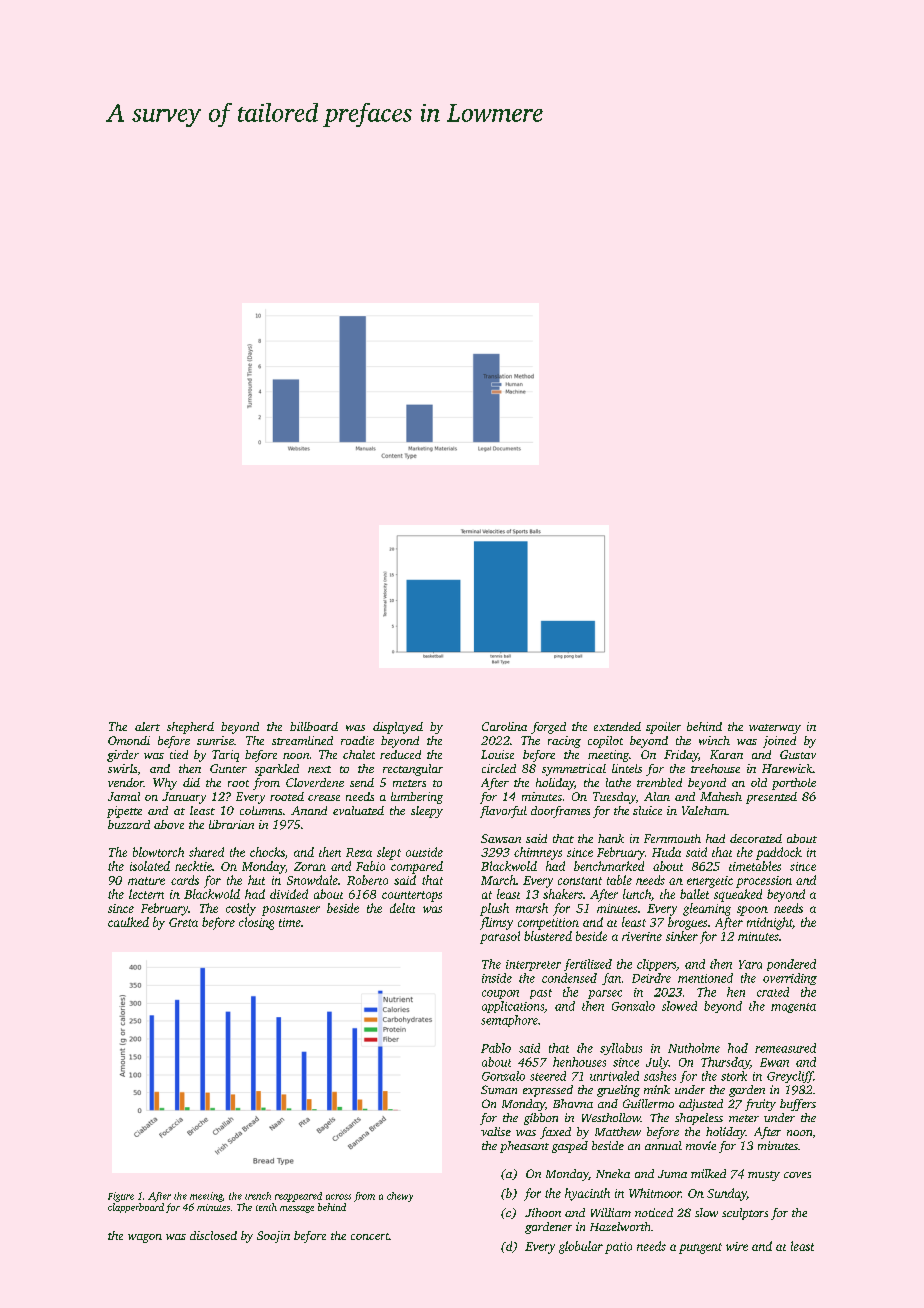 This screenshot has width=924, height=1308. What do you see at coordinates (277, 770) in the screenshot?
I see `sparkled` at bounding box center [277, 770].
